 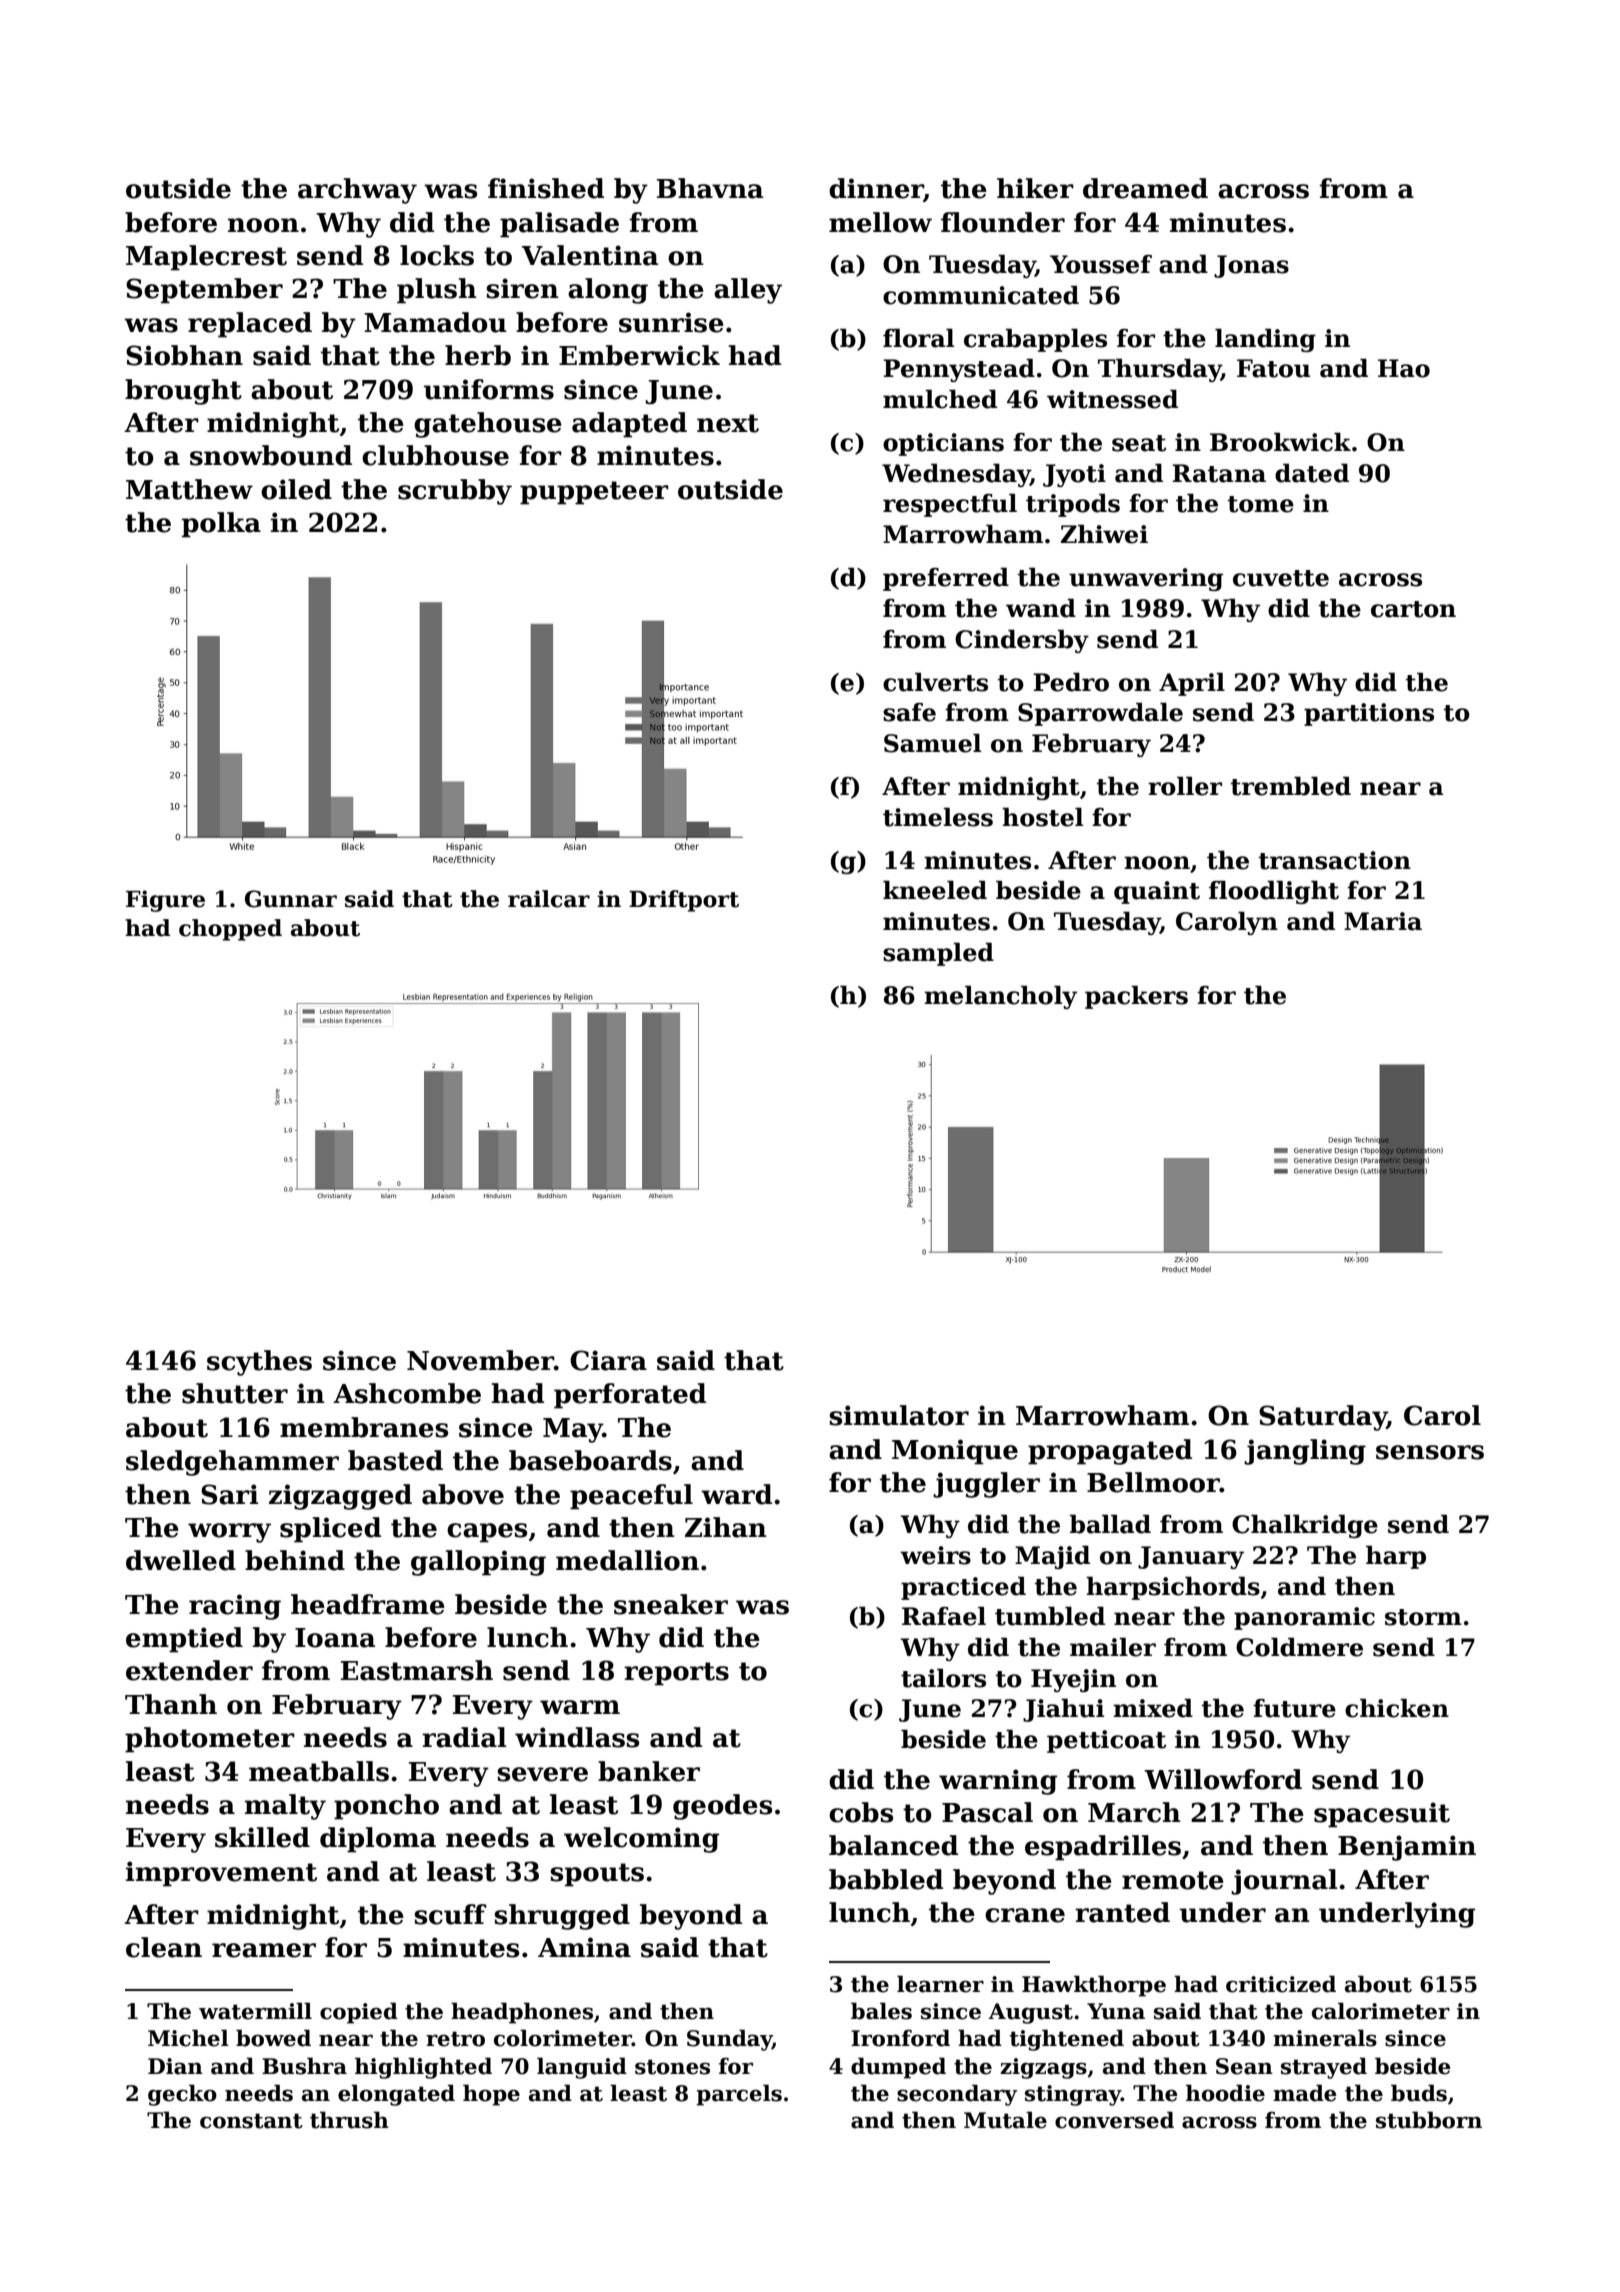 I want to click on hiker, so click(x=1035, y=188).
